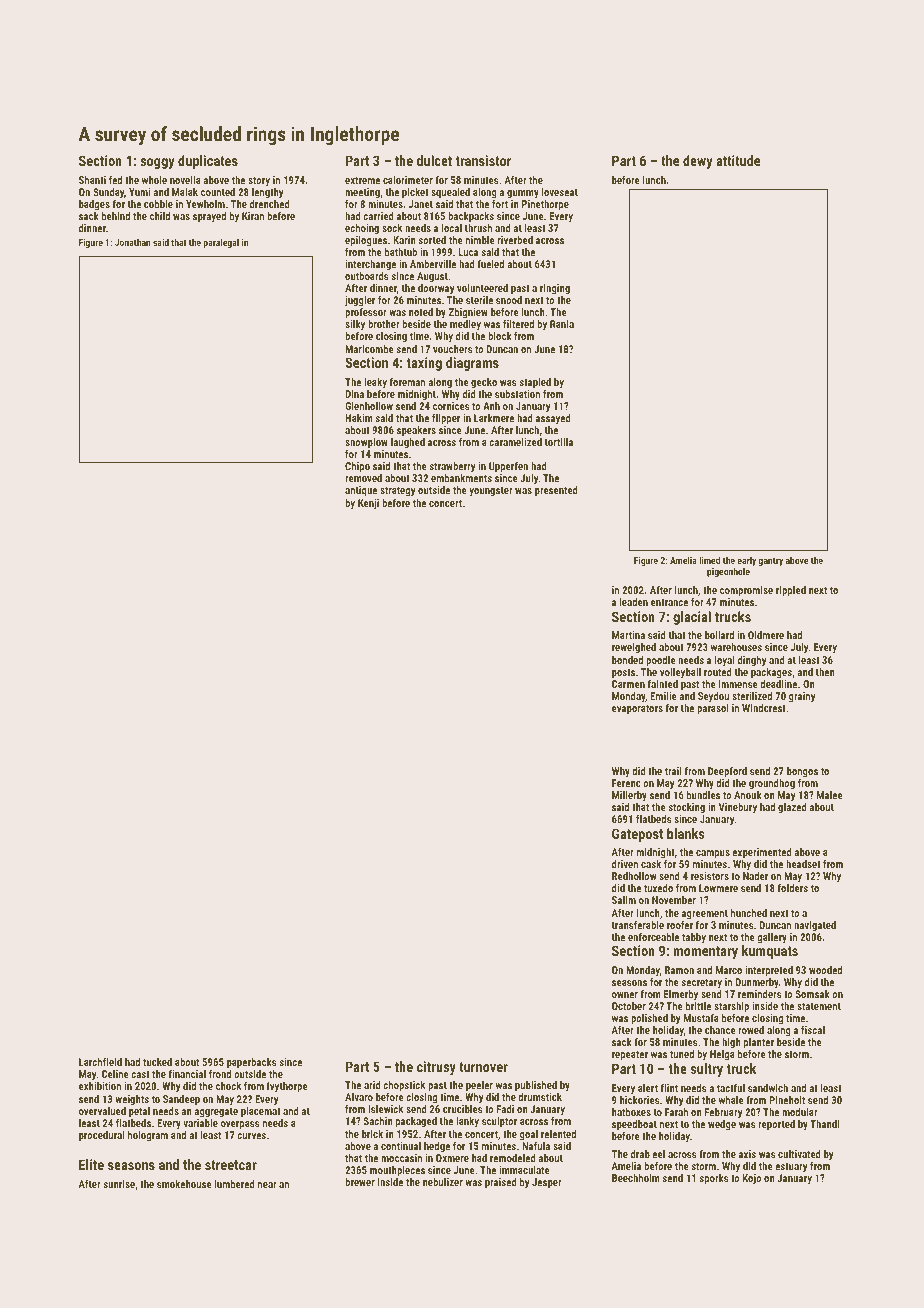 This image has width=924, height=1308. I want to click on tucked, so click(157, 1062).
